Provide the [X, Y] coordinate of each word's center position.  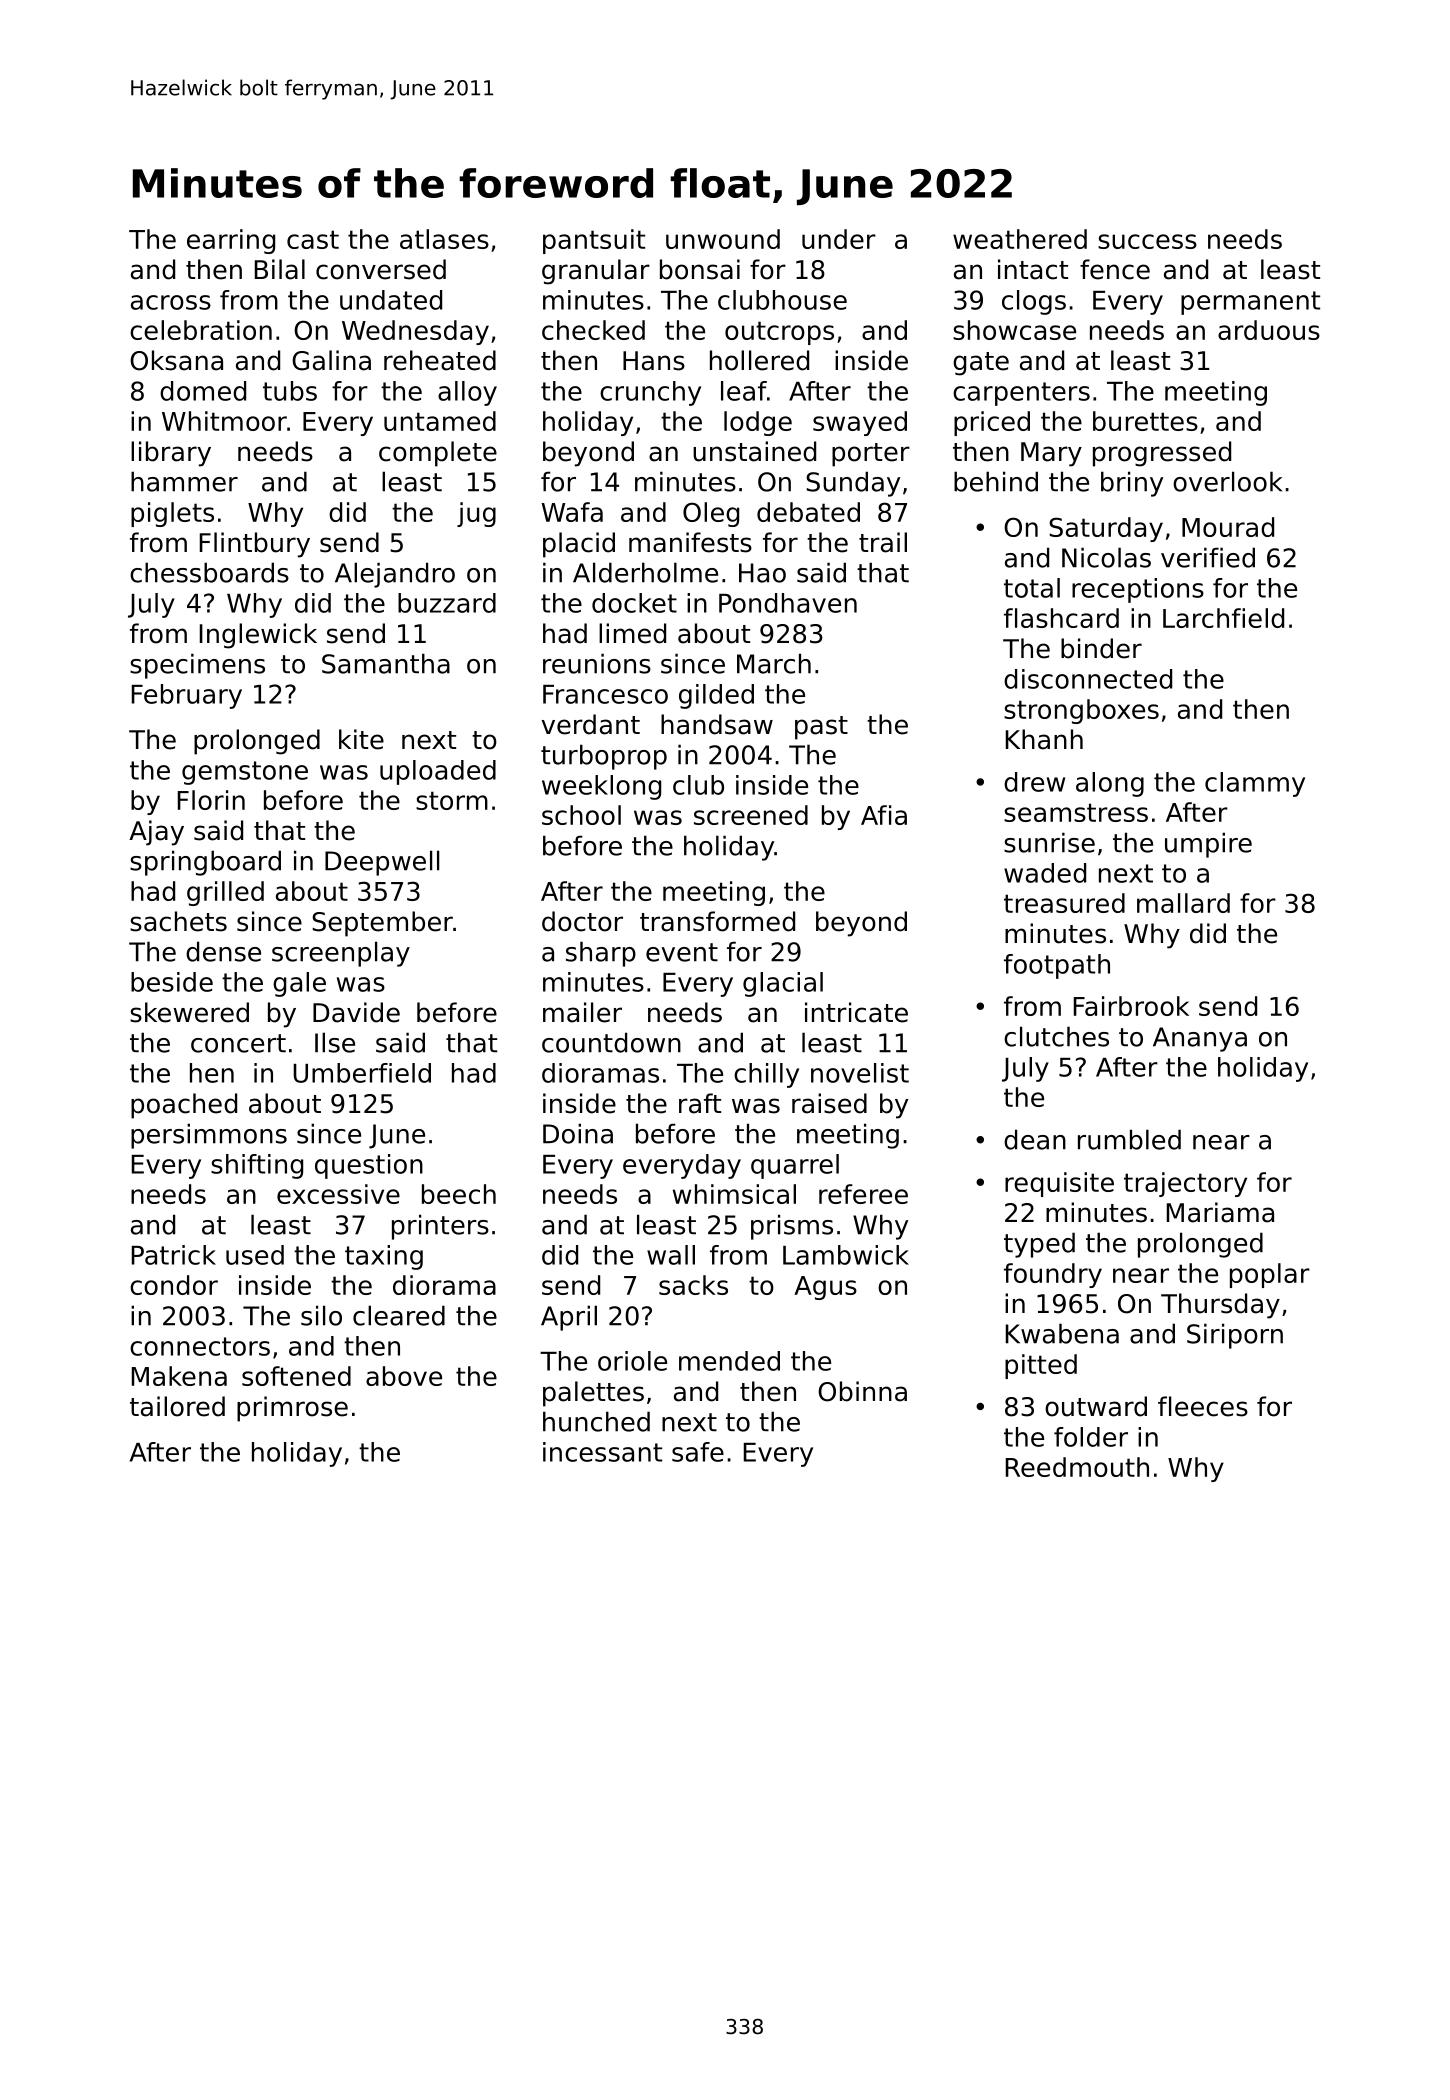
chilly [766, 1075]
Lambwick [846, 1255]
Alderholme [645, 572]
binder [1101, 648]
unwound [723, 239]
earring [231, 241]
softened [296, 1376]
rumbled [1129, 1139]
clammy [1255, 784]
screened [751, 815]
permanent [1250, 303]
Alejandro [395, 575]
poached [184, 1106]
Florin [211, 800]
